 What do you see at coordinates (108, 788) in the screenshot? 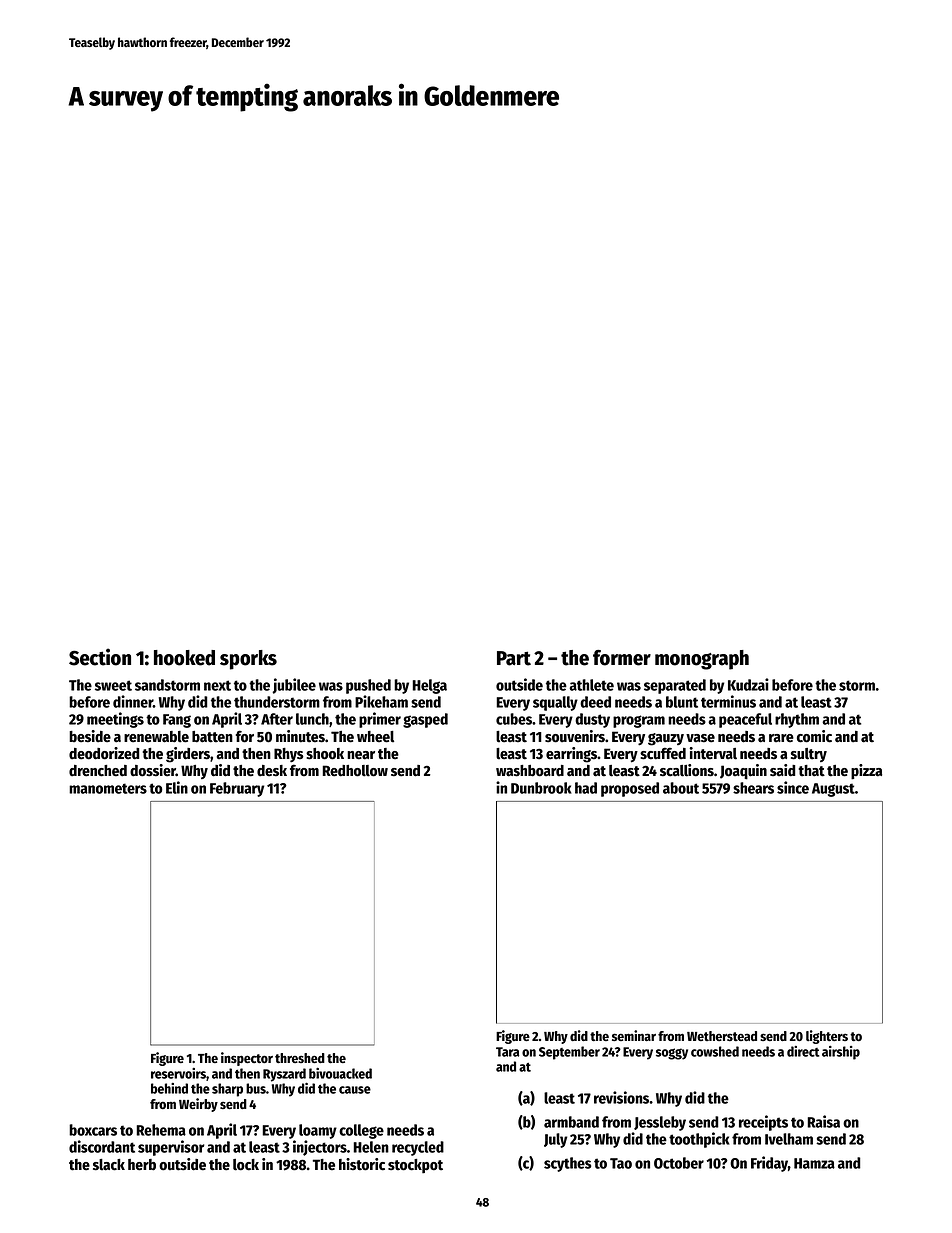
I see `manometers` at bounding box center [108, 788].
